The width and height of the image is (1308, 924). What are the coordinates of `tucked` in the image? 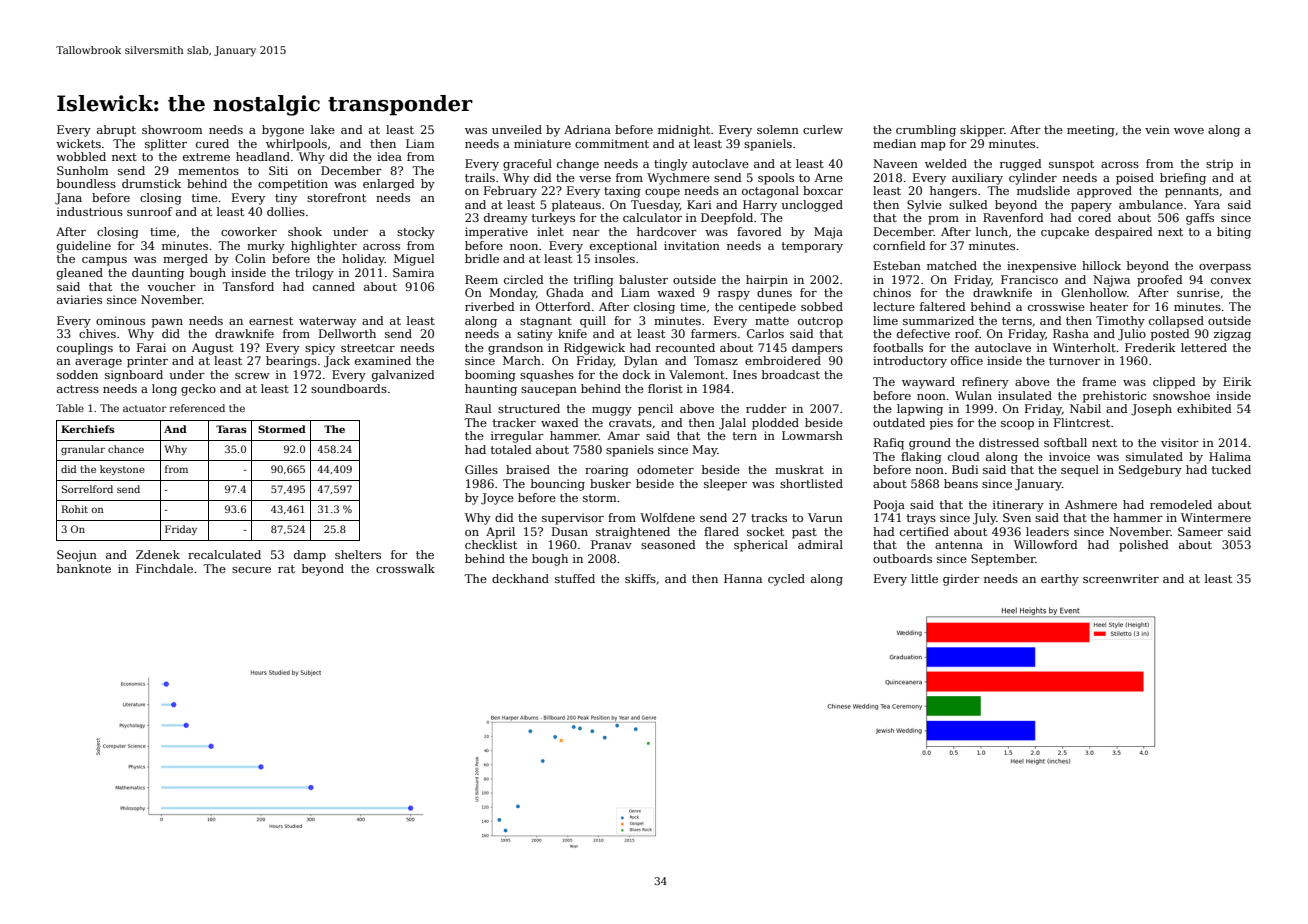 It's located at (1231, 469).
